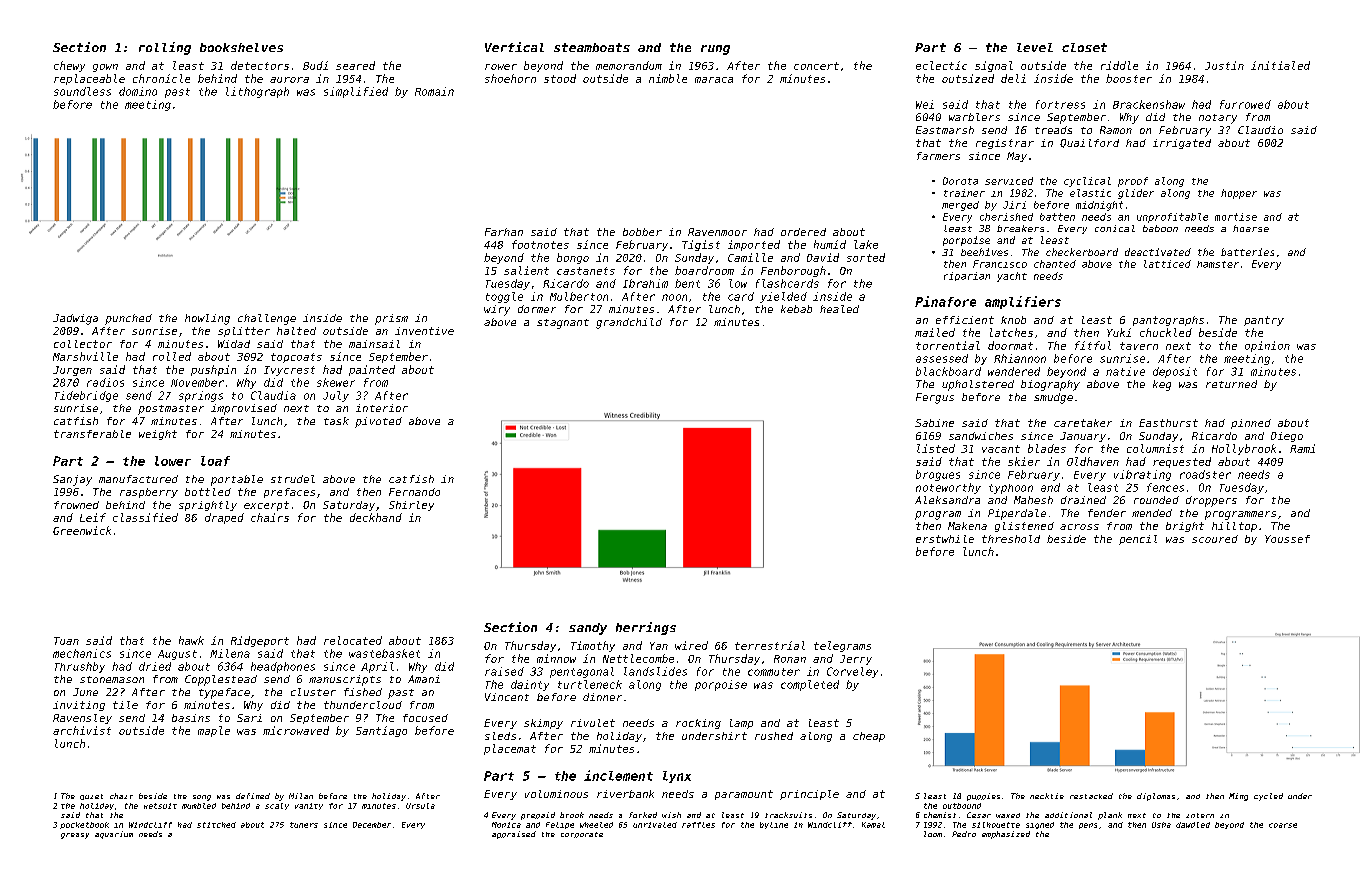  Describe the element at coordinates (947, 500) in the screenshot. I see `Aleksandra` at that location.
